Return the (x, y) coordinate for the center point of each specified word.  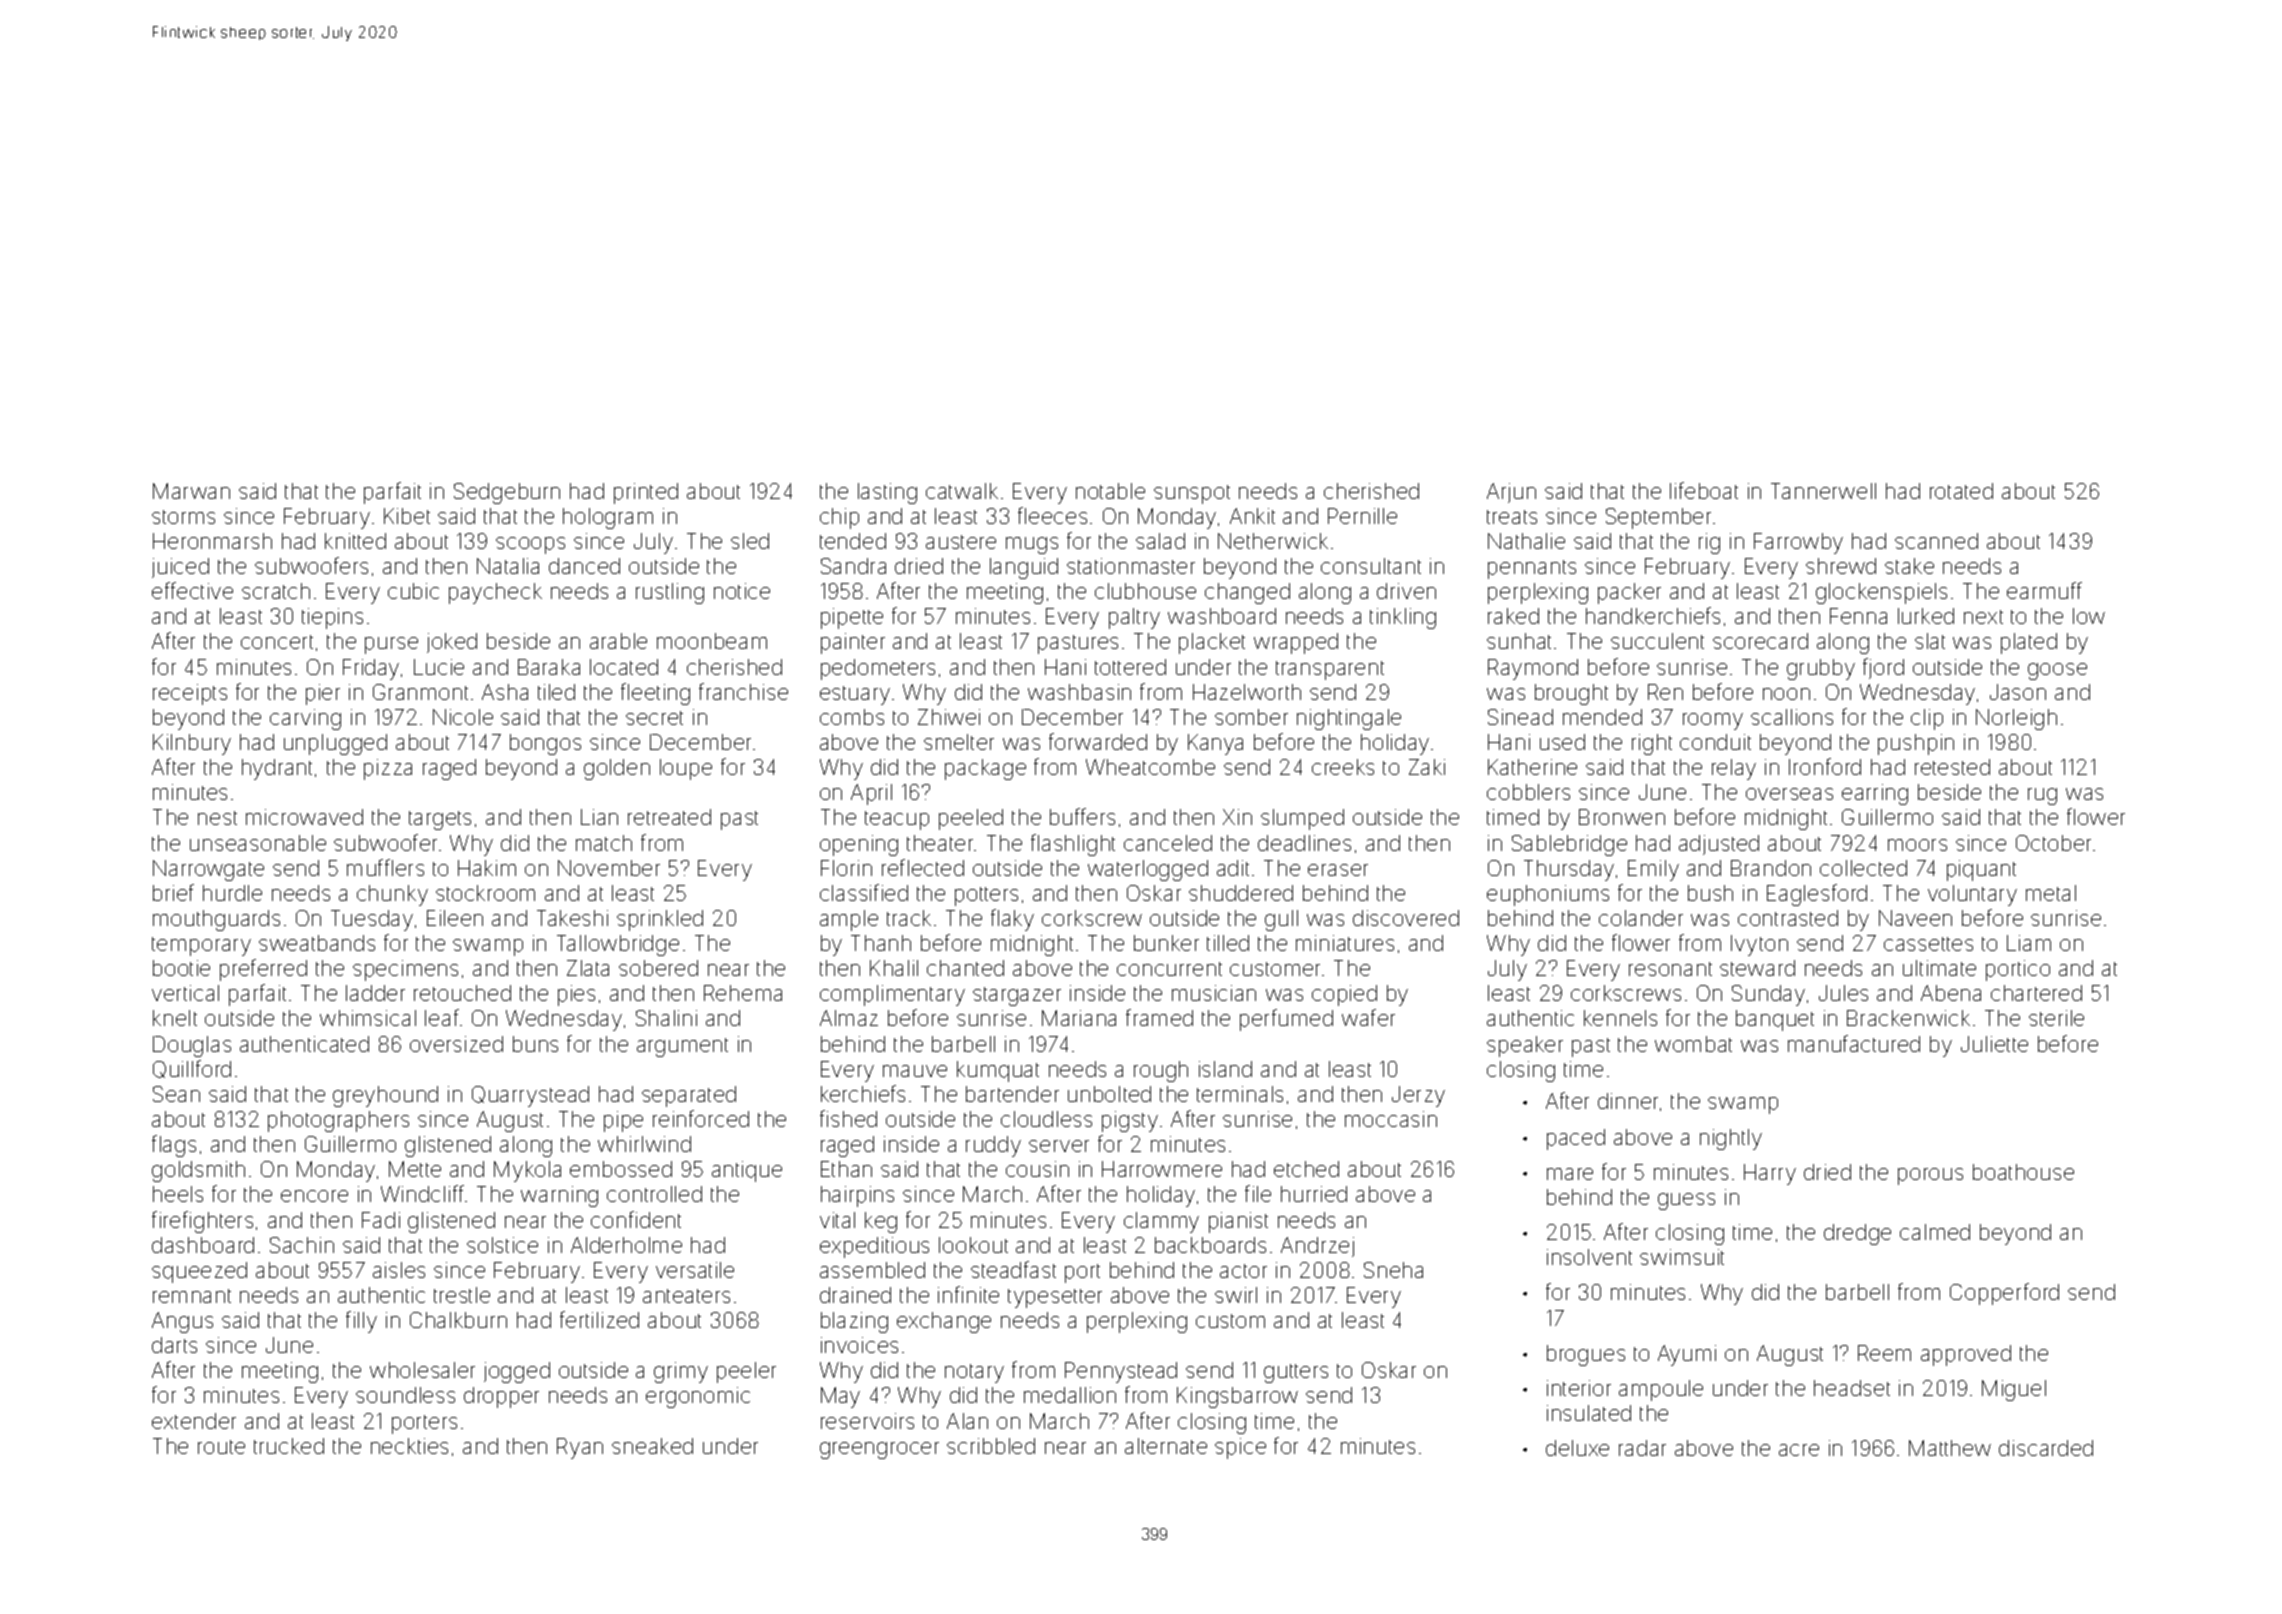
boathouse (2023, 1172)
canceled (1168, 843)
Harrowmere (1162, 1169)
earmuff (2044, 590)
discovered (1406, 918)
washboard (1222, 616)
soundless (405, 1395)
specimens (405, 970)
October (2053, 843)
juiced (180, 568)
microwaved (304, 817)
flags (174, 1146)
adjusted (1719, 845)
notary (974, 1373)
